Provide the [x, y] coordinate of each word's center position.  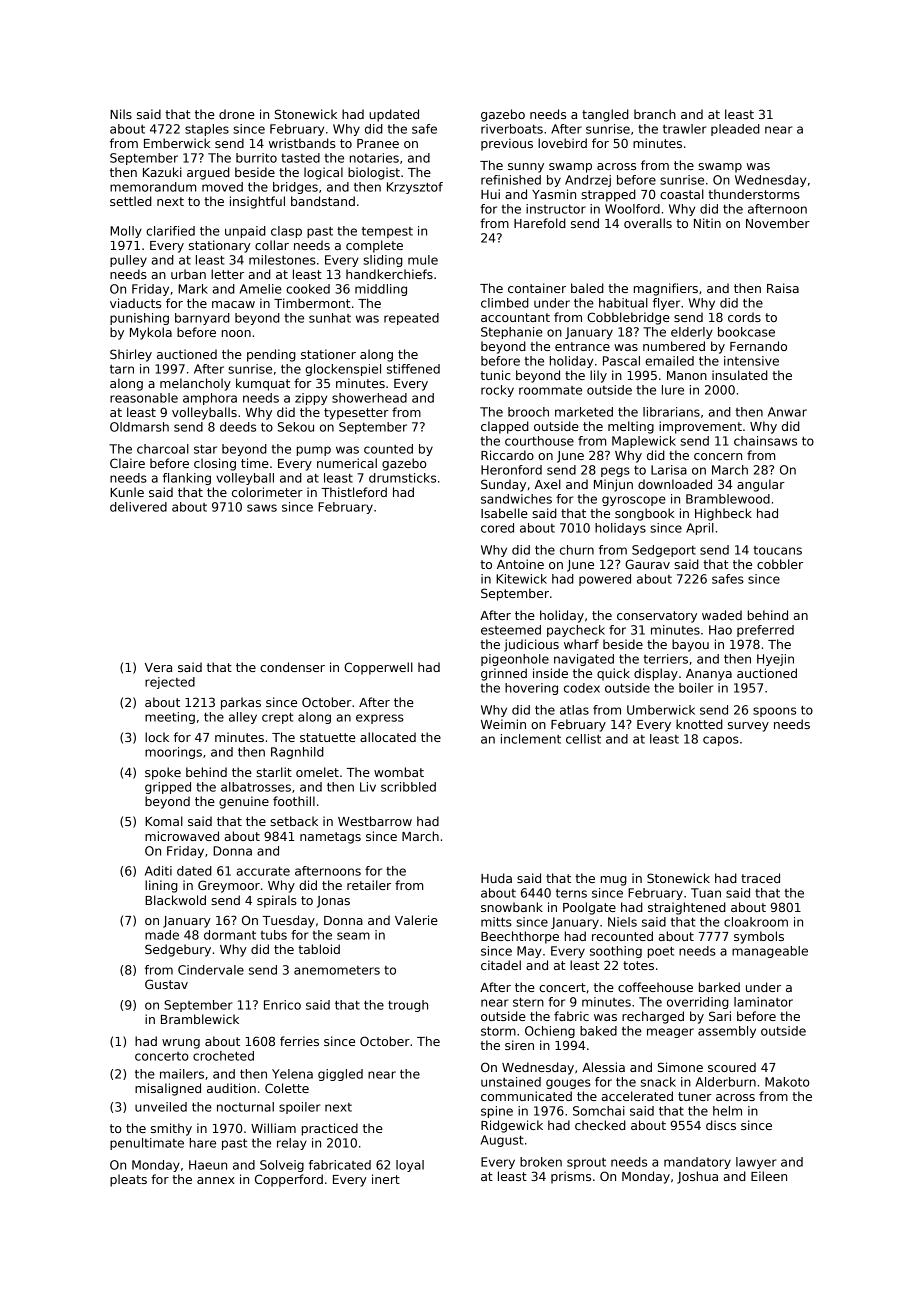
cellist [583, 739]
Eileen [769, 1176]
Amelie [261, 289]
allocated [388, 737]
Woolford [632, 209]
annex [216, 1180]
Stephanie [512, 333]
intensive [751, 361]
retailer [369, 885]
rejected [170, 683]
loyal [410, 1166]
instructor [556, 209]
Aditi [158, 871]
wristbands [302, 143]
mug [614, 881]
